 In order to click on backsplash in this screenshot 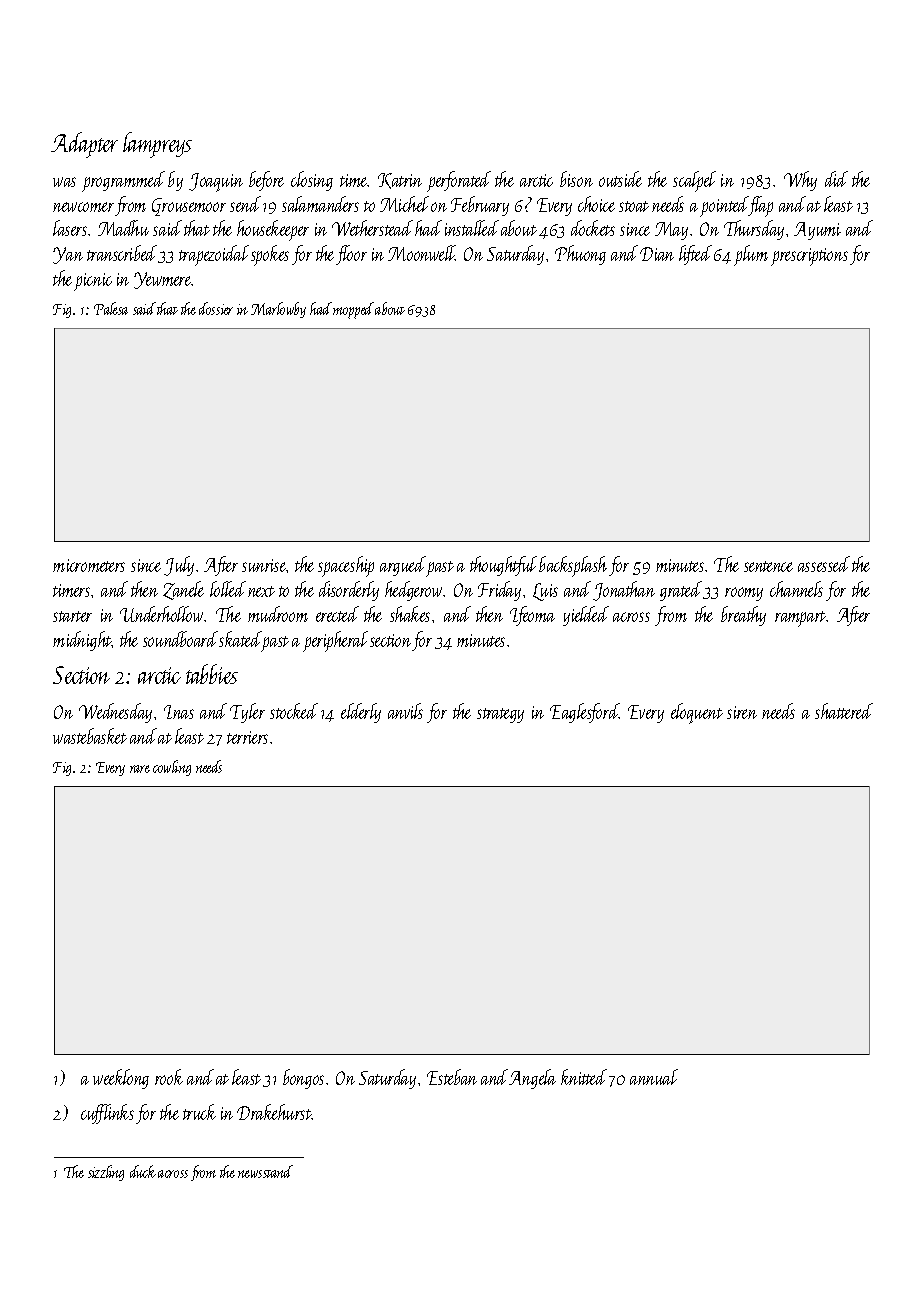, I will do `click(573, 566)`.
